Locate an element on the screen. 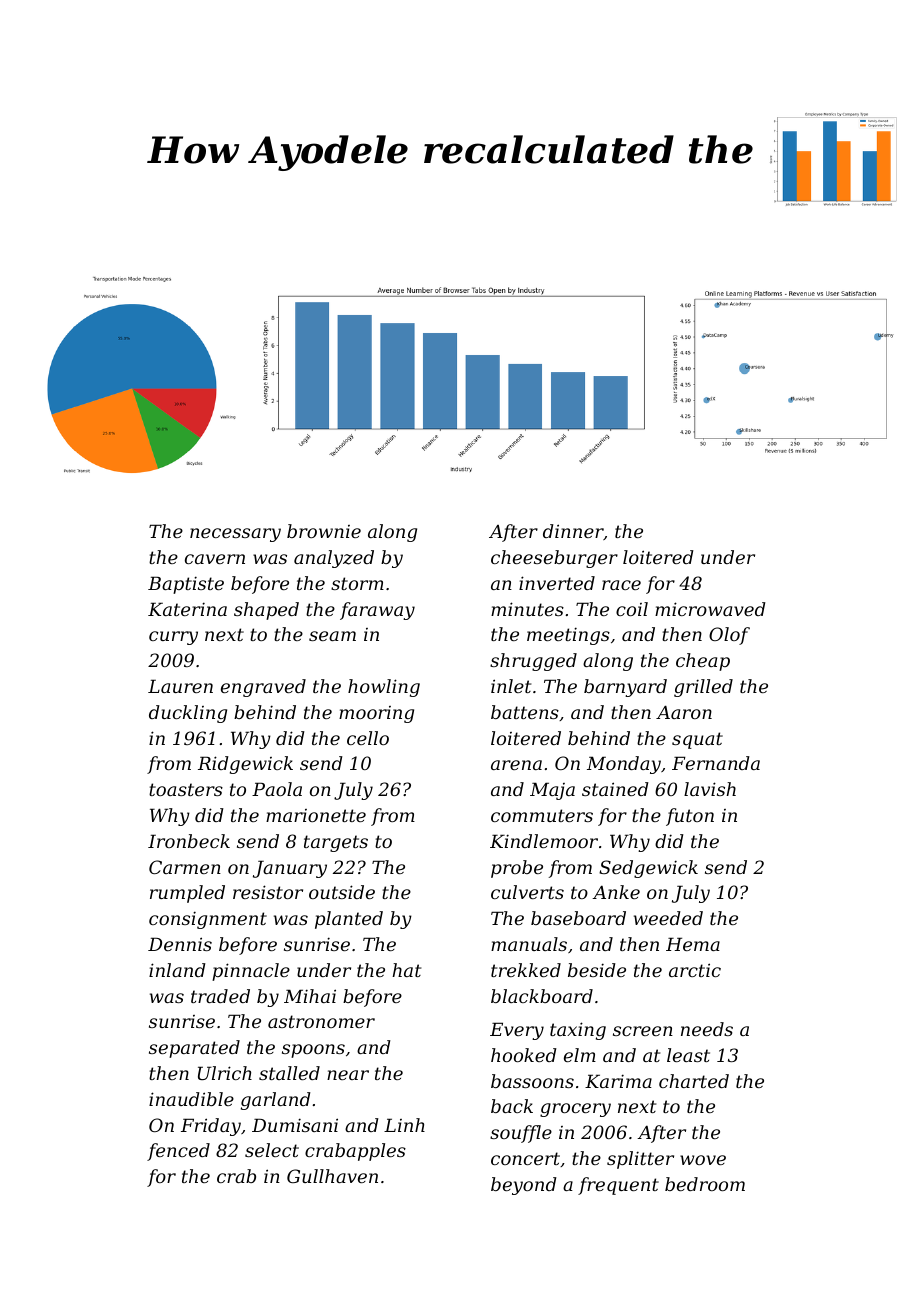 The image size is (924, 1311). probe is located at coordinates (517, 869).
